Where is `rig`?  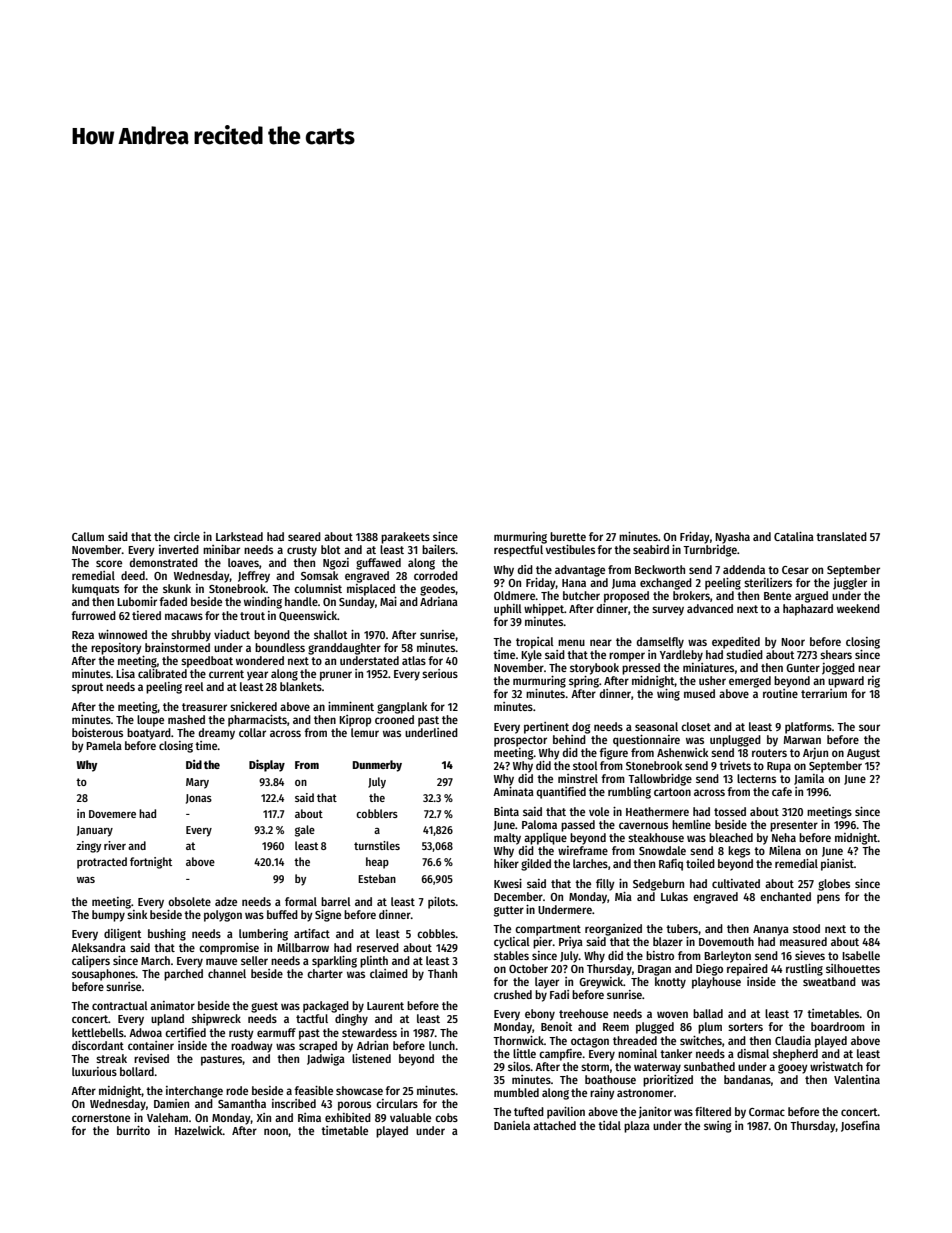 rig is located at coordinates (874, 682).
